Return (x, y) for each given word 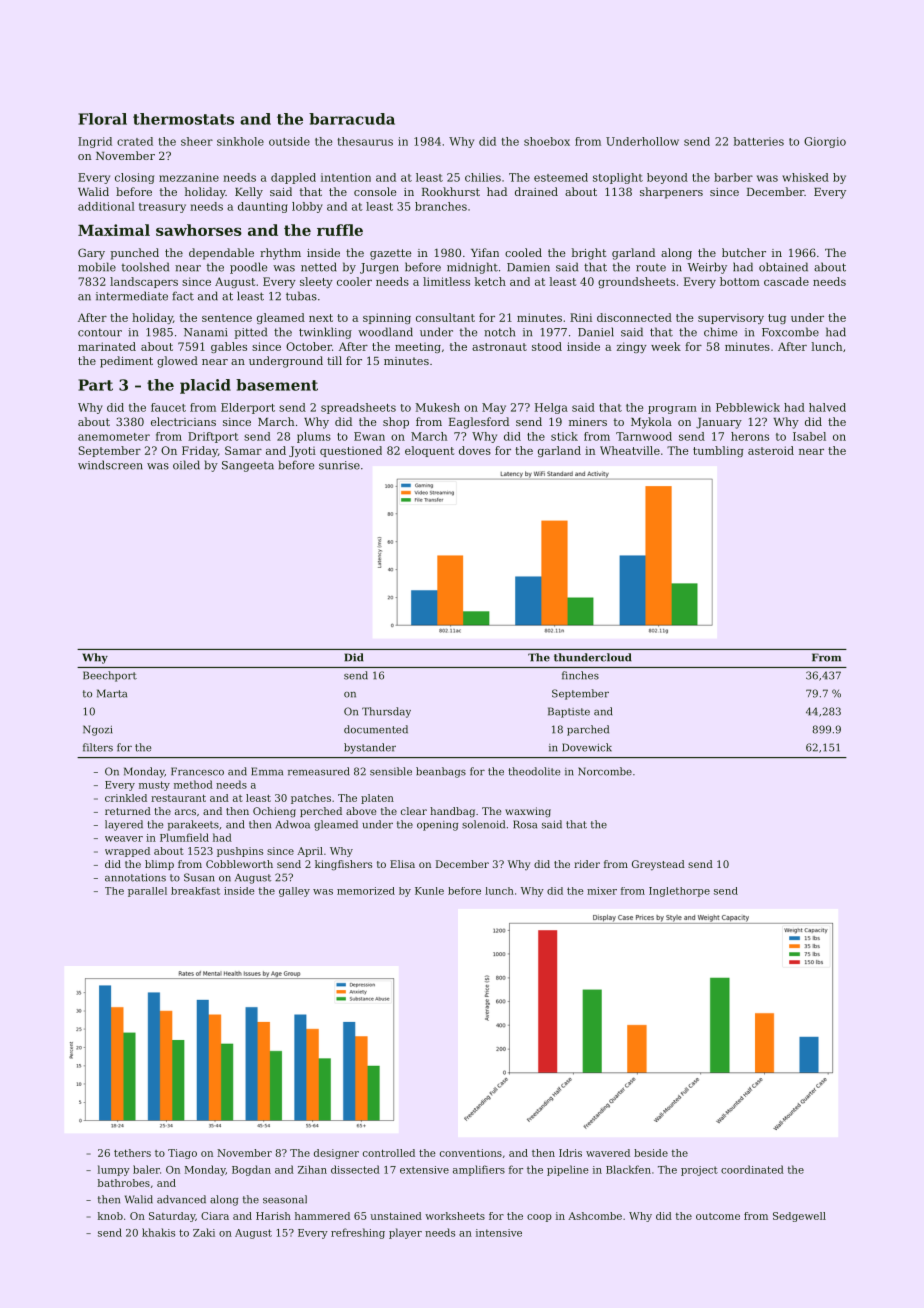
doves (475, 450)
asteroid (771, 450)
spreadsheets (358, 408)
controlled (389, 1153)
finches (580, 675)
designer (336, 1154)
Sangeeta (248, 466)
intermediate (132, 296)
